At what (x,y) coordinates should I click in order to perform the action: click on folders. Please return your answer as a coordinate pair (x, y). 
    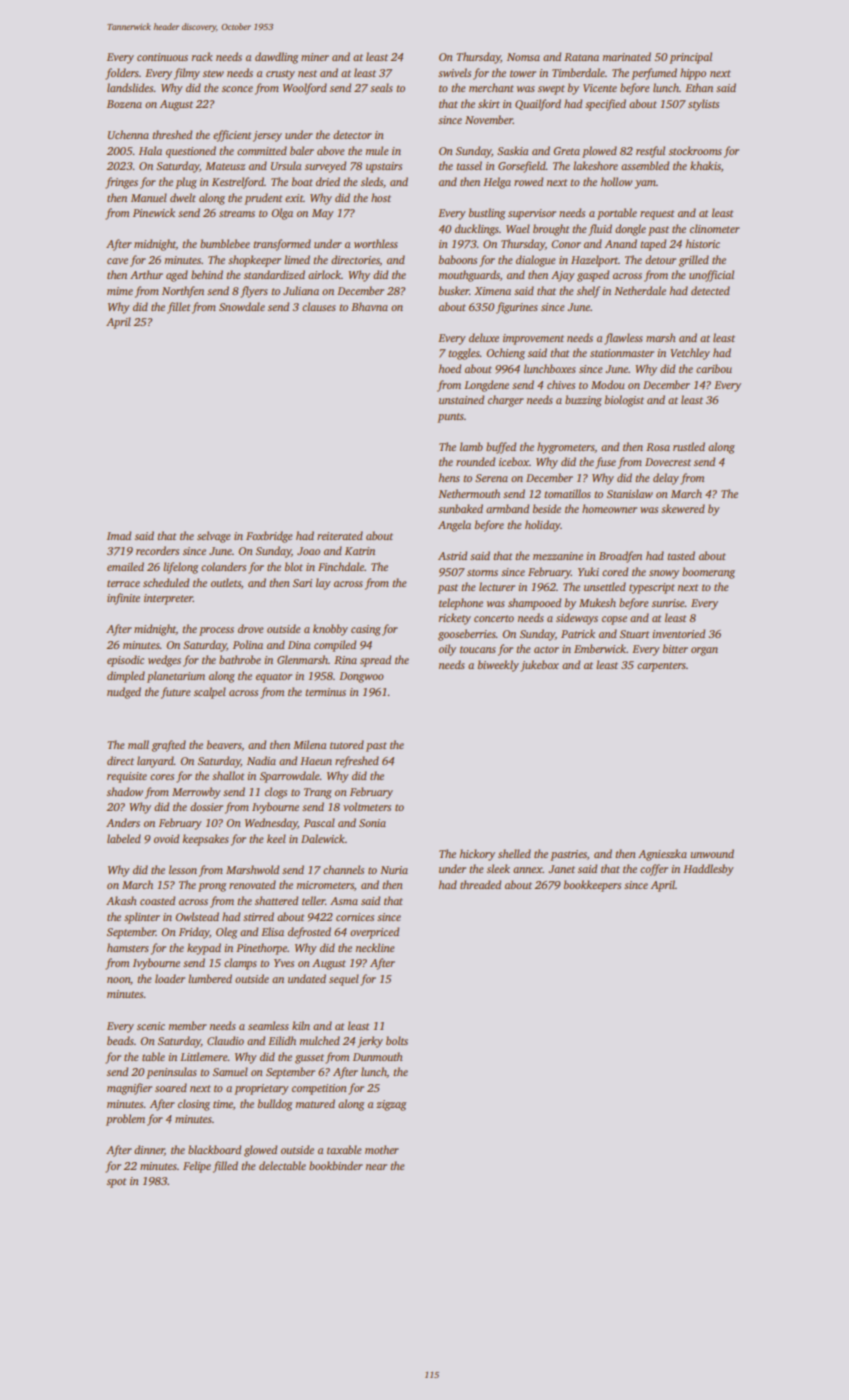
    Looking at the image, I should click on (122, 74).
